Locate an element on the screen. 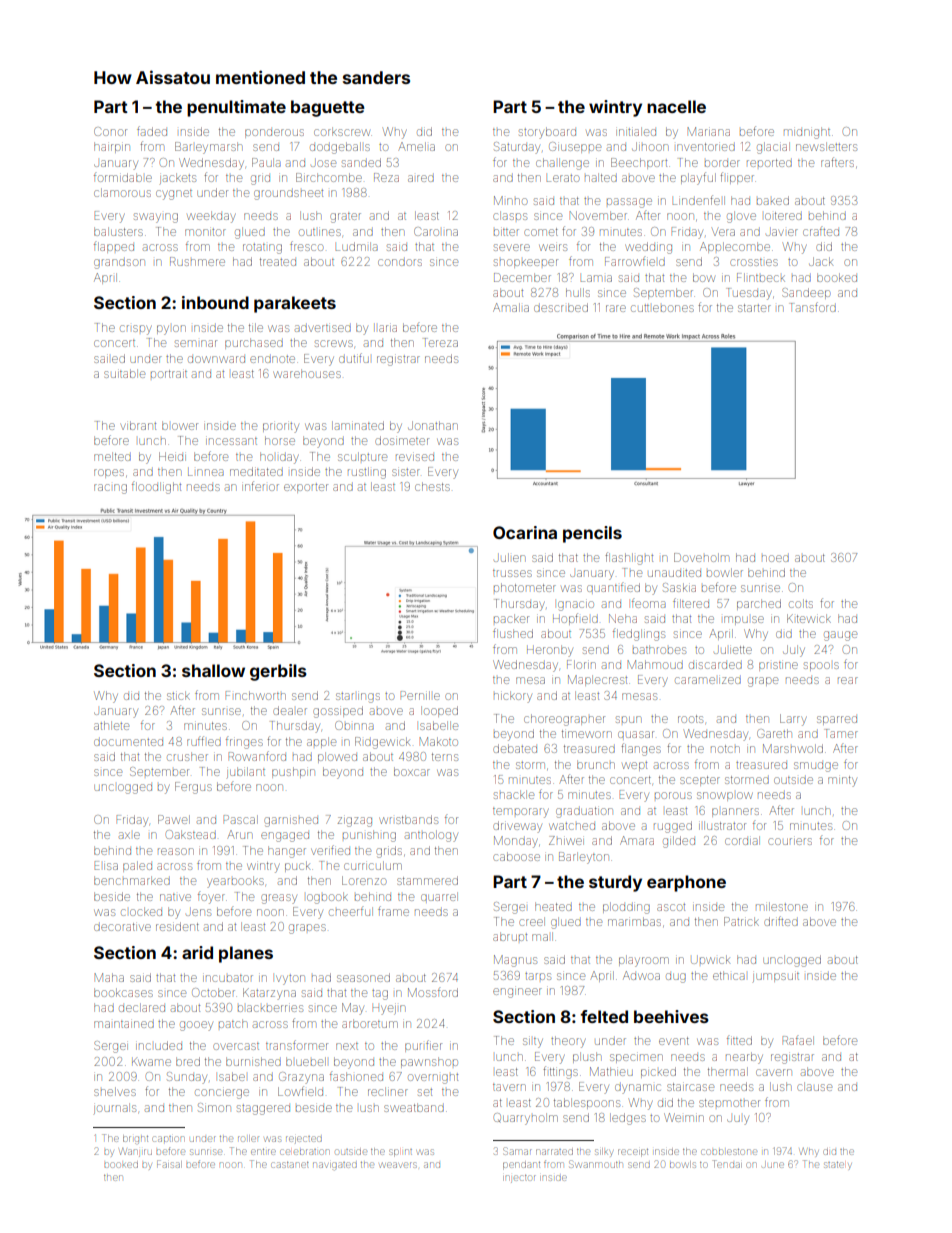 The height and width of the screenshot is (1233, 952). Wanjiru is located at coordinates (136, 1152).
